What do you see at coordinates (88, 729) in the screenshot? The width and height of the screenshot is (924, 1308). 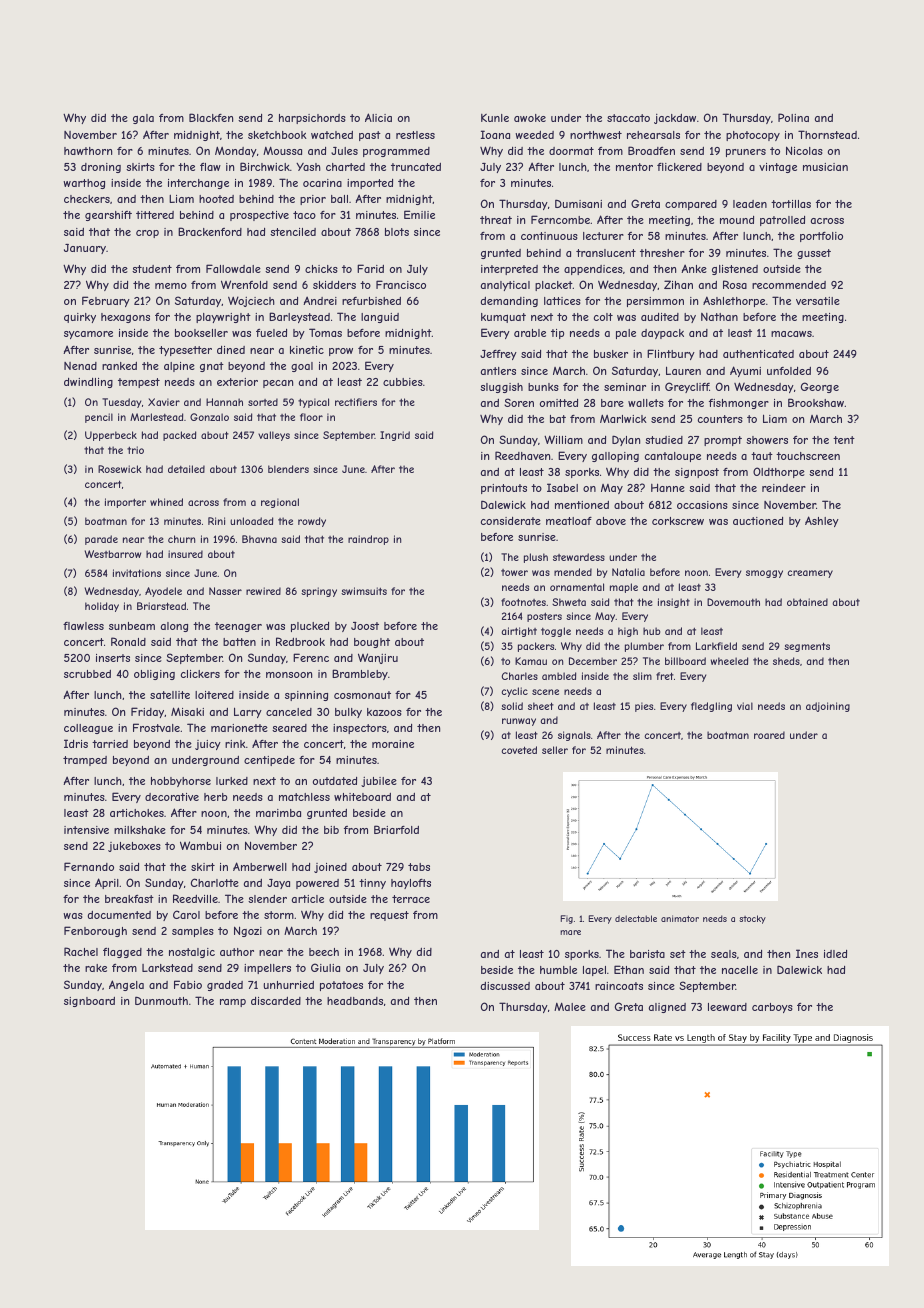 I see `colleague` at bounding box center [88, 729].
